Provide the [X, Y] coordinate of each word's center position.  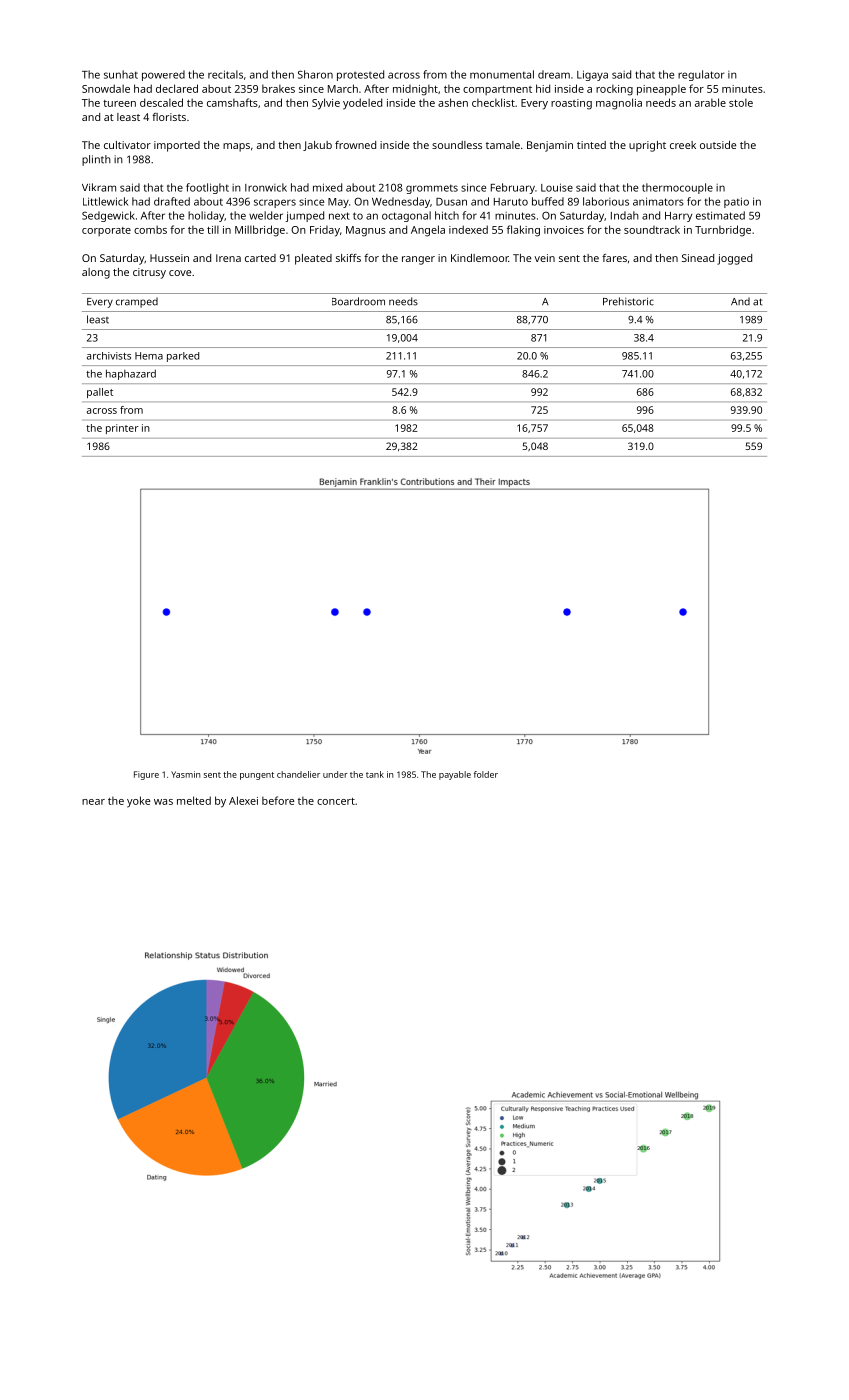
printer [122, 429]
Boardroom [358, 301]
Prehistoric [628, 301]
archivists [109, 356]
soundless [457, 145]
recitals [225, 74]
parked [183, 357]
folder [486, 774]
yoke [139, 802]
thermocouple [677, 188]
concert [336, 801]
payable [455, 775]
